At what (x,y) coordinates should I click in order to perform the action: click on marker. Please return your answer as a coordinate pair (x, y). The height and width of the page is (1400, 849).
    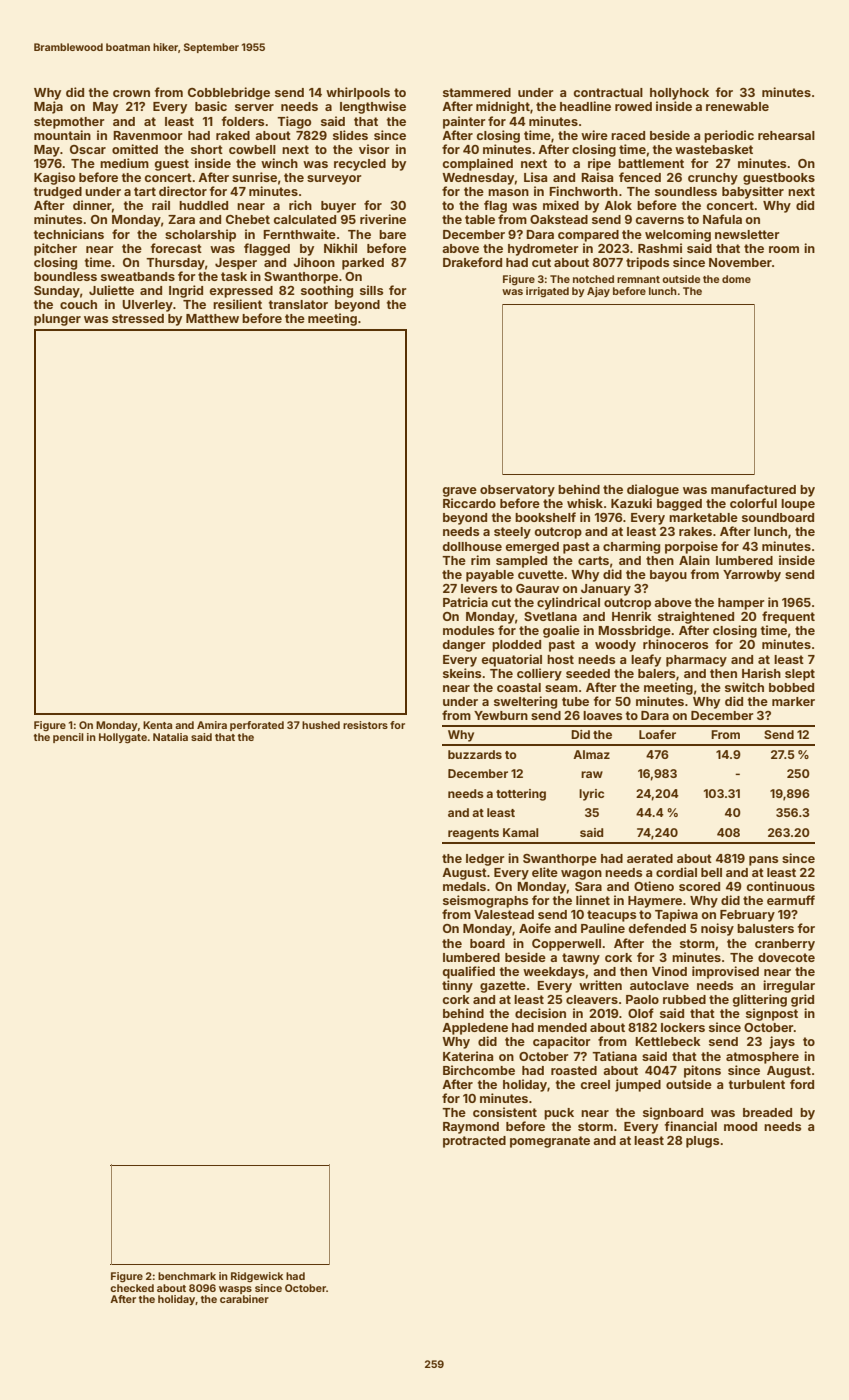
    Looking at the image, I should click on (793, 701).
